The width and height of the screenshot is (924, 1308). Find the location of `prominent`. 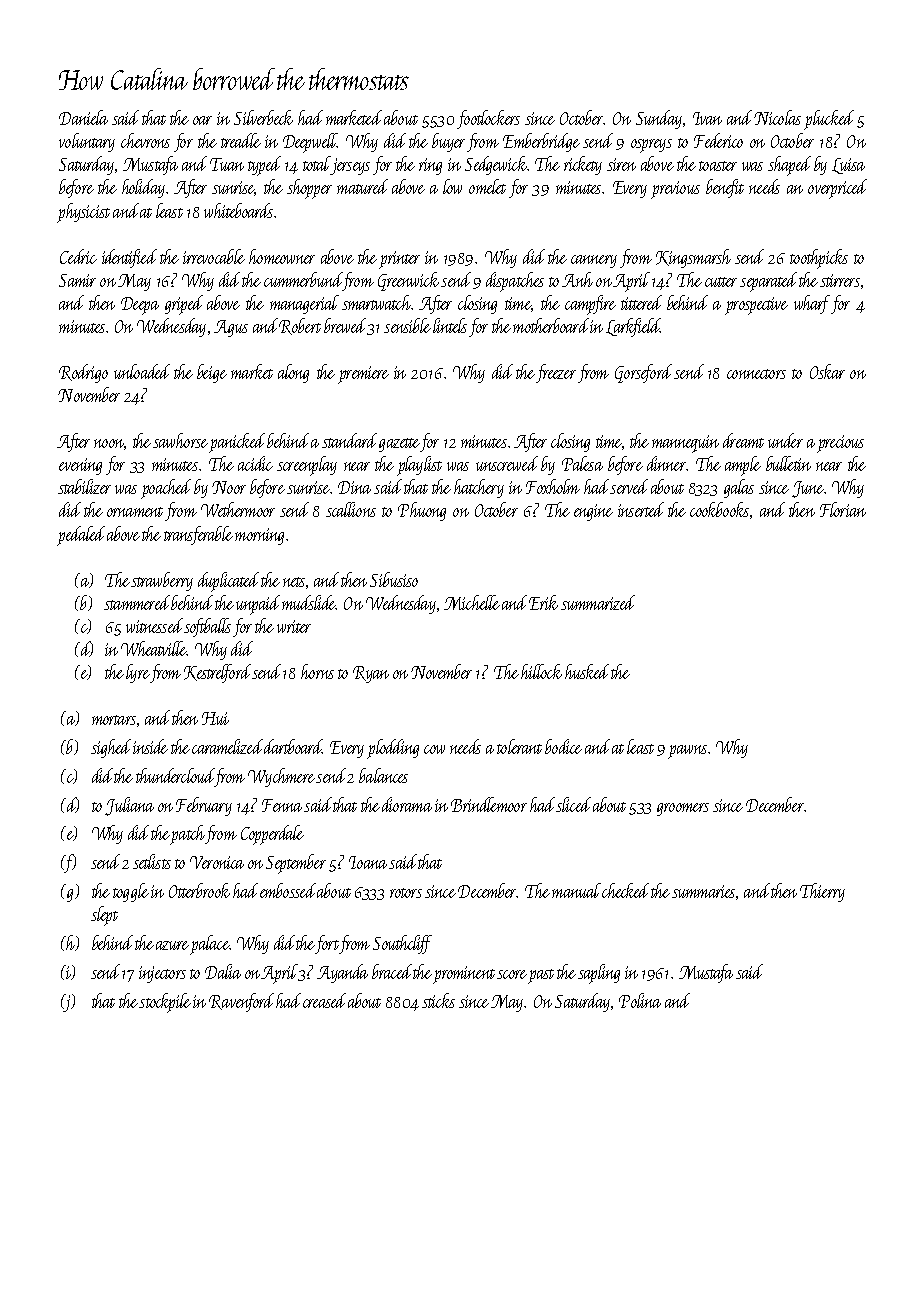

prominent is located at coordinates (464, 975).
